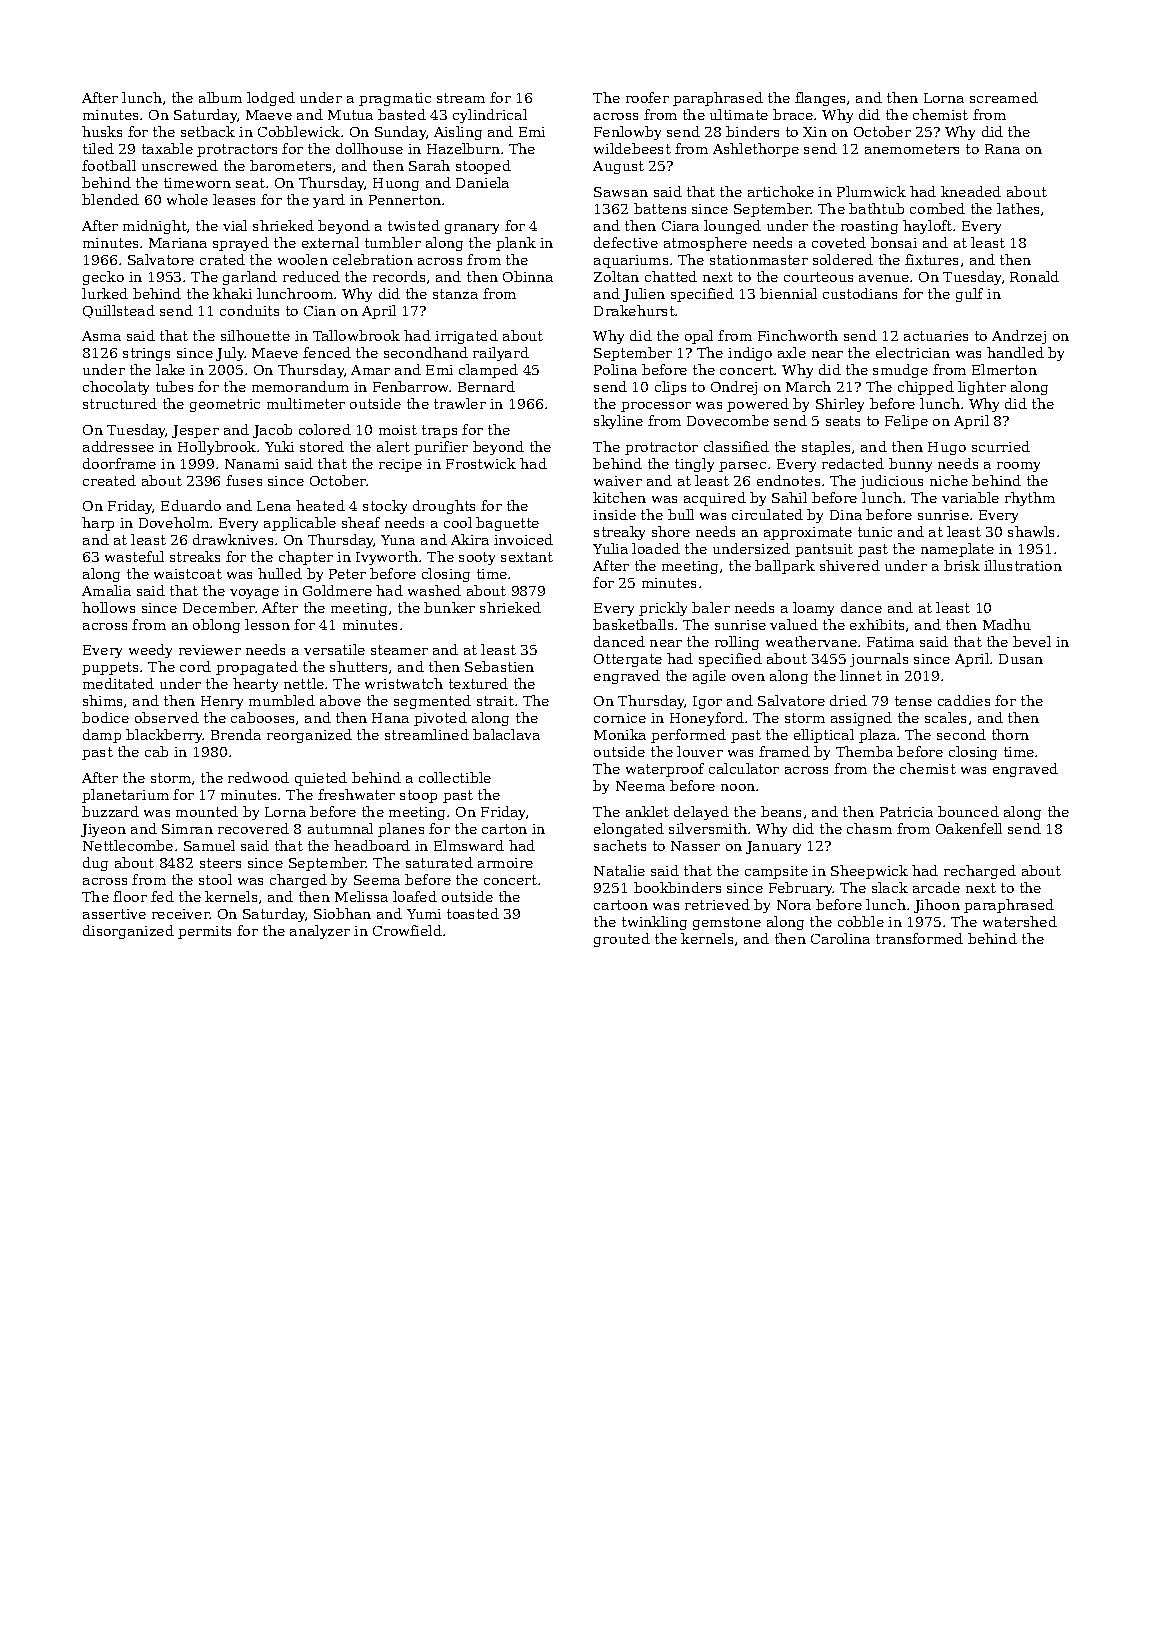 This image has width=1153, height=1630. What do you see at coordinates (919, 938) in the image?
I see `transformed` at bounding box center [919, 938].
